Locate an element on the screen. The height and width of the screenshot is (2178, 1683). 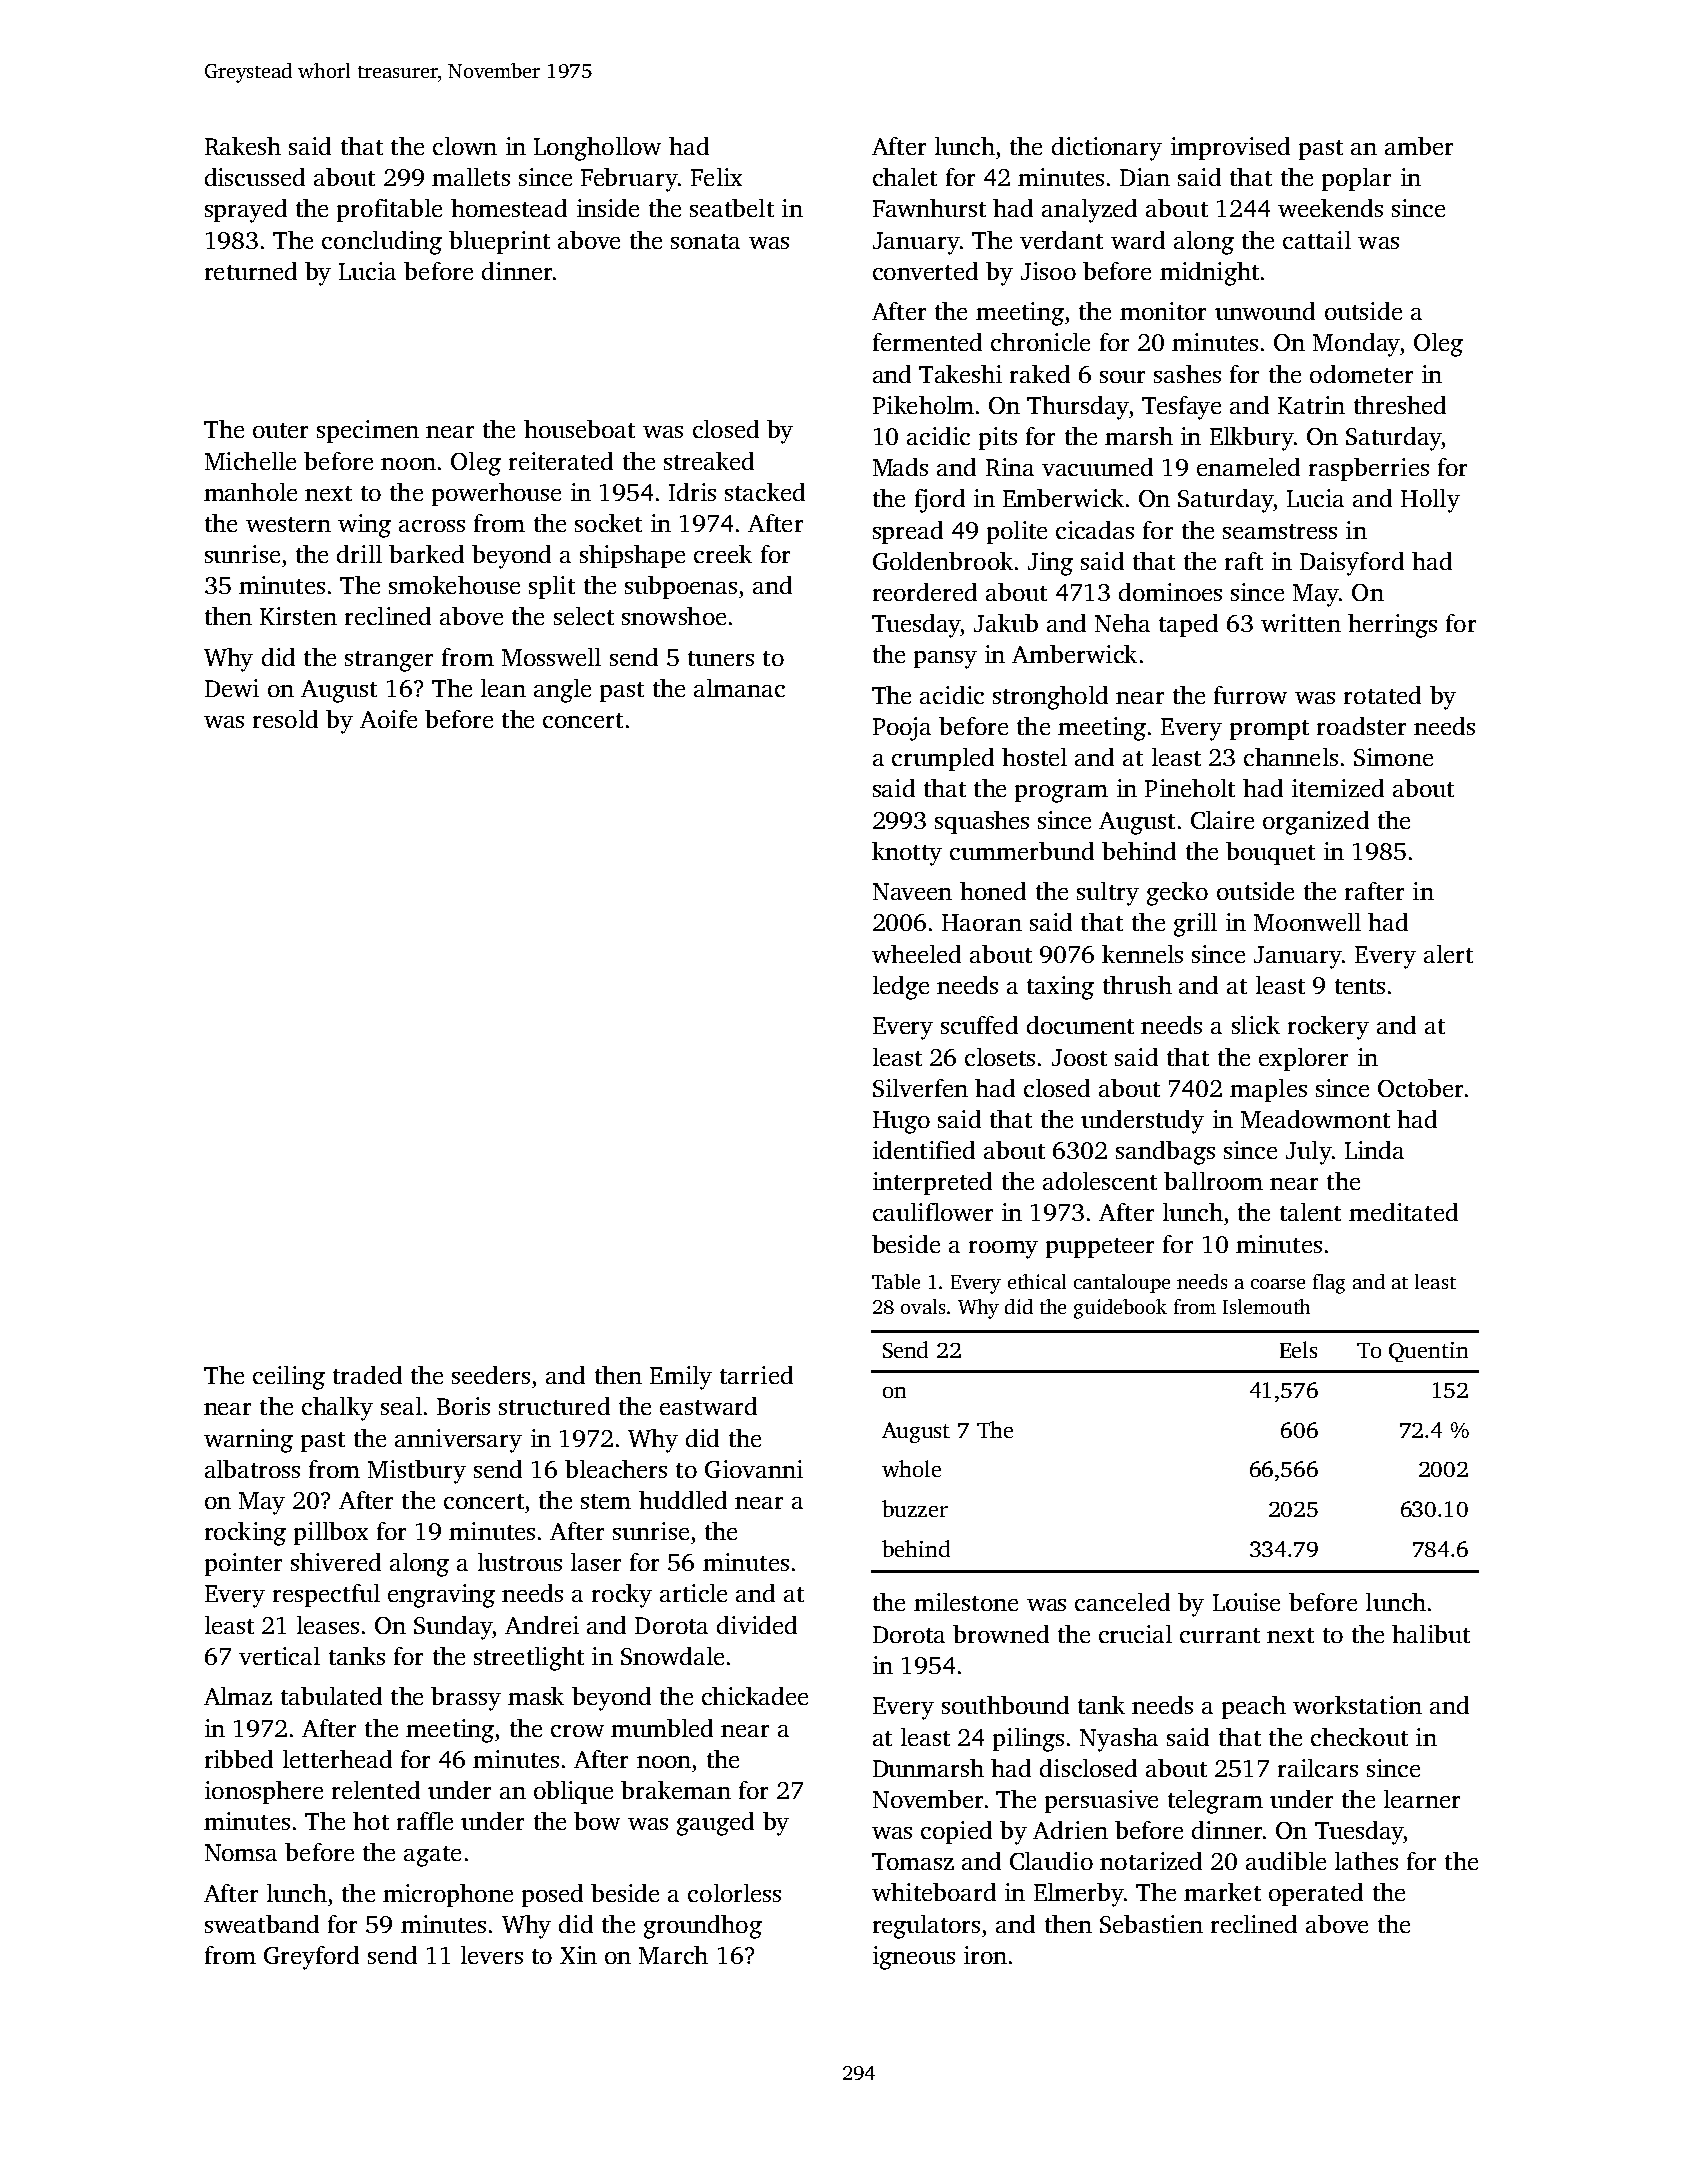
sandbags is located at coordinates (1165, 1153).
